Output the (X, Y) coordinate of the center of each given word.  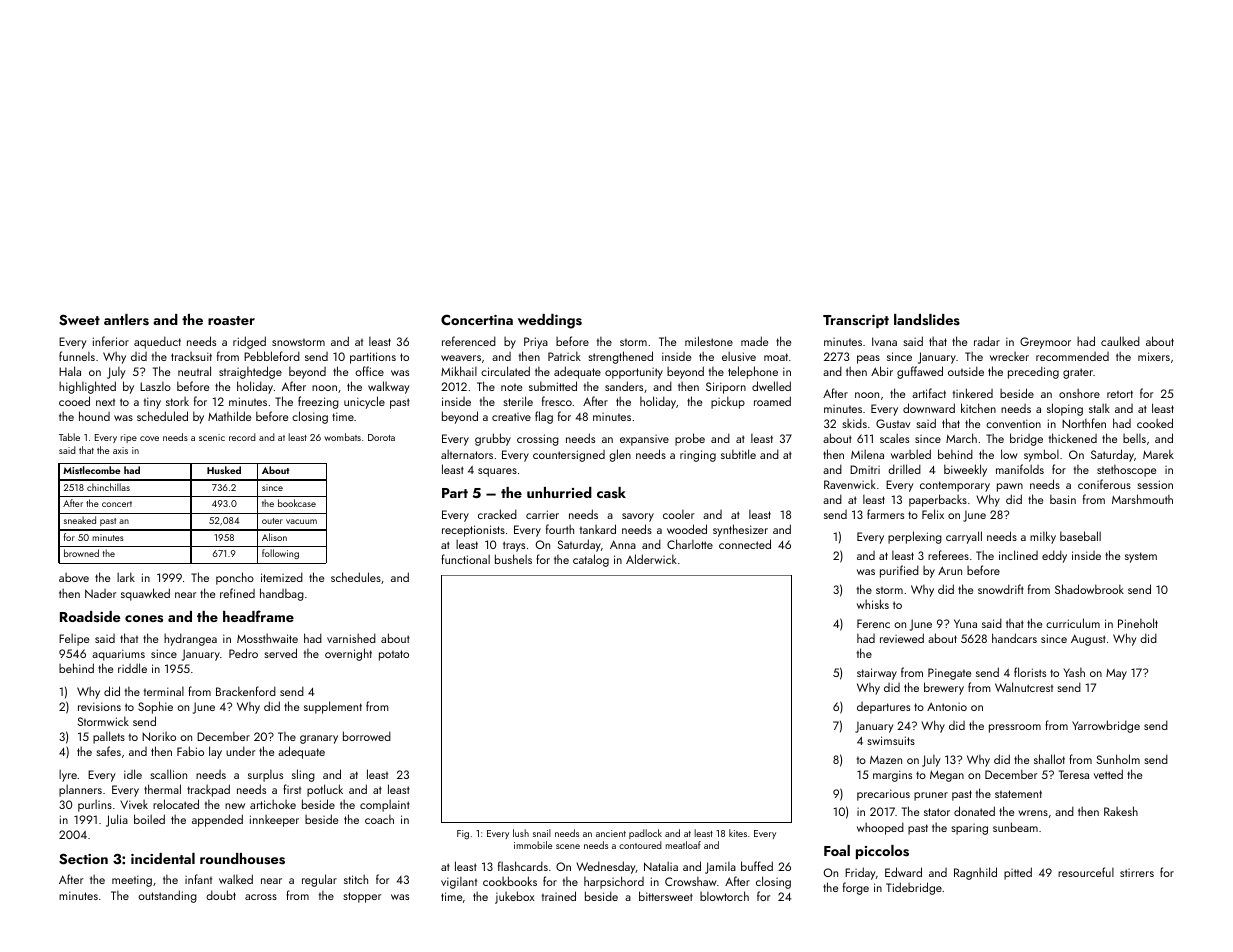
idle (133, 774)
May (1116, 674)
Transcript (856, 321)
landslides (927, 320)
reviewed (902, 638)
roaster (231, 320)
